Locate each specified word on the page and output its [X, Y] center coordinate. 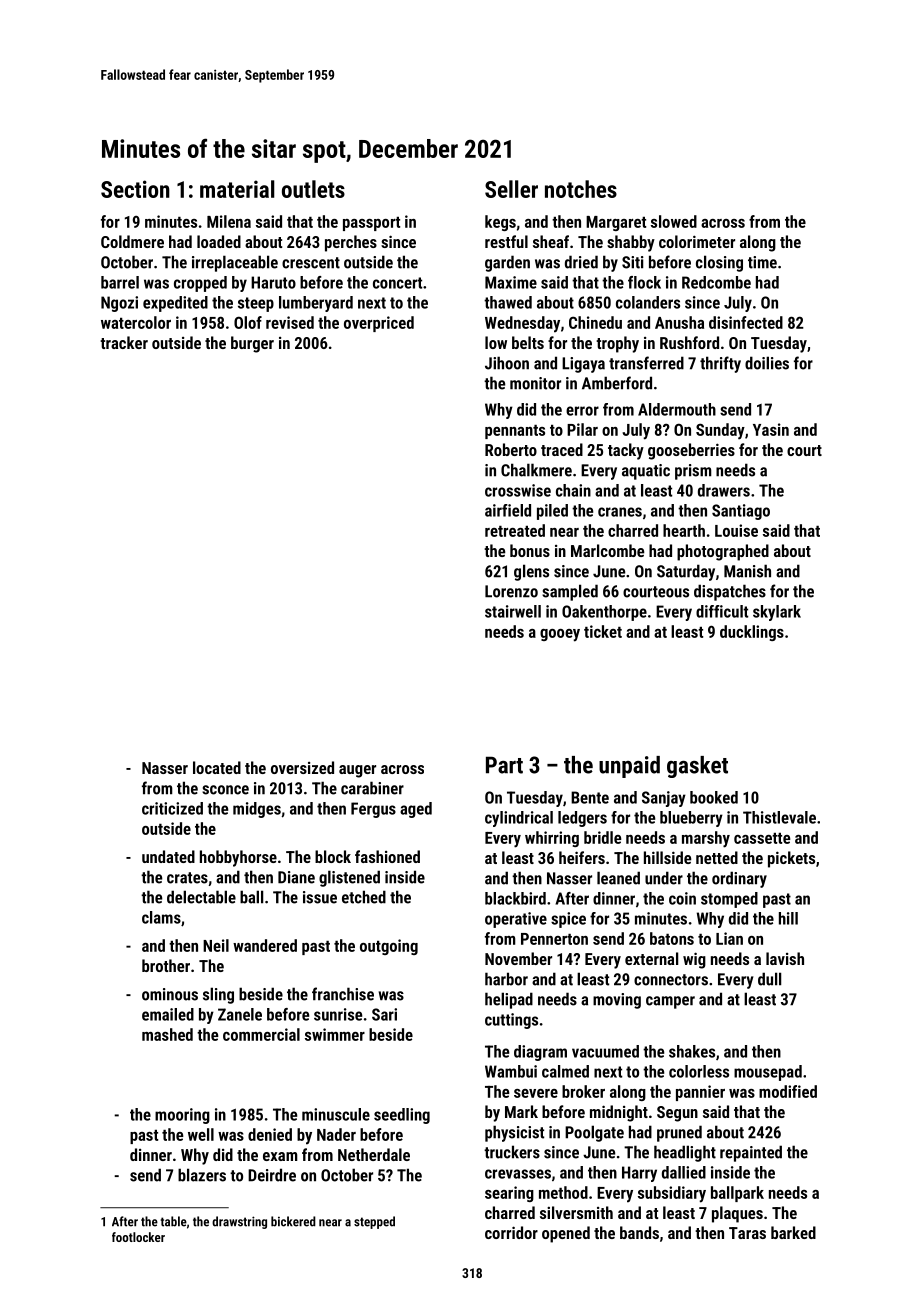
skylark [777, 613]
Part [504, 765]
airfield [508, 510]
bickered [293, 1221]
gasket [697, 767]
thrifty [720, 364]
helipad [509, 1000]
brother [166, 965]
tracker [124, 342]
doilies [767, 363]
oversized [302, 767]
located [217, 767]
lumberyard [316, 304]
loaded [219, 241]
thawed [508, 302]
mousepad [768, 1073]
